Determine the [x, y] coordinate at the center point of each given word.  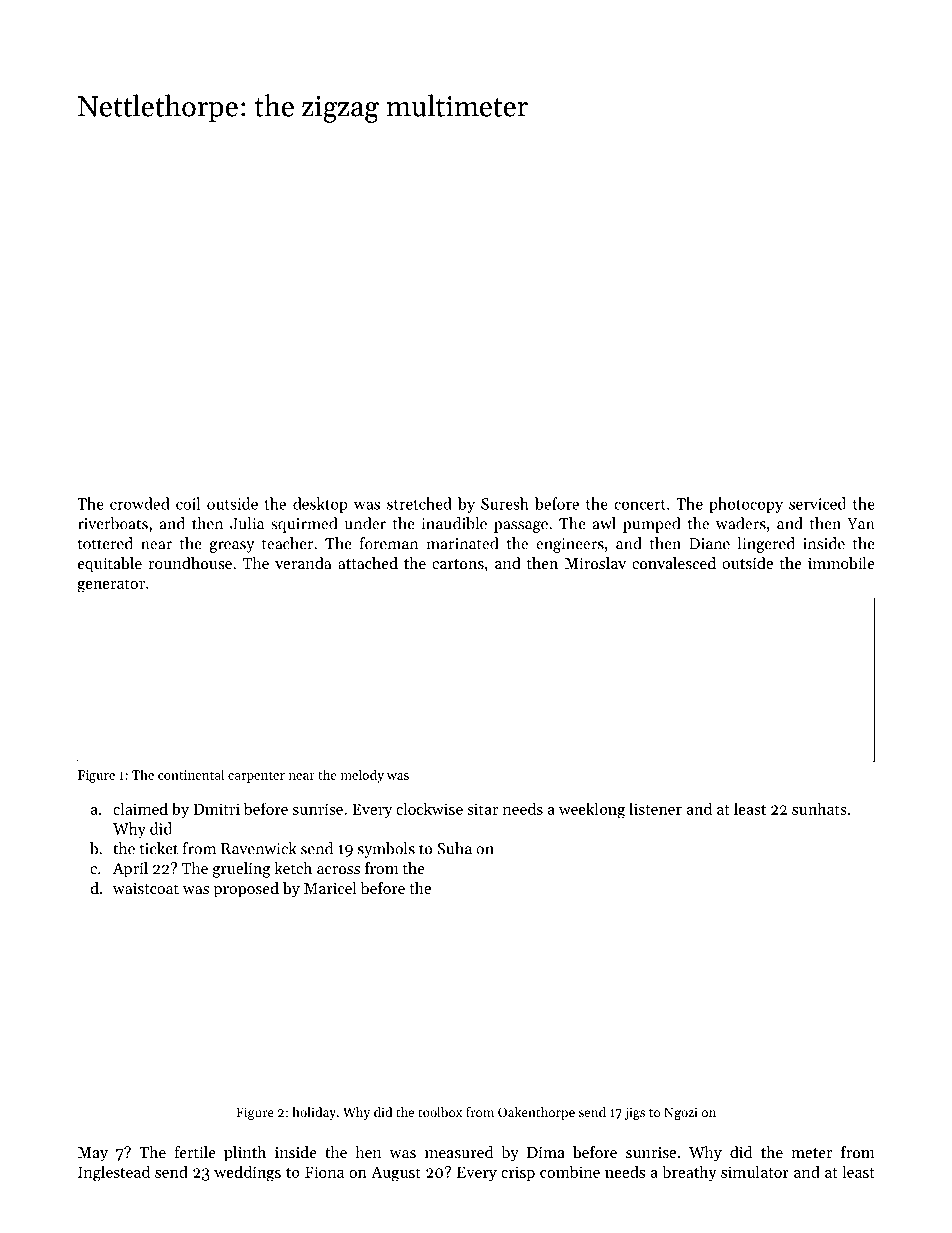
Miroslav [595, 563]
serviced [817, 503]
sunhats [819, 808]
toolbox [440, 1112]
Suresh [505, 503]
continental [191, 774]
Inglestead [114, 1173]
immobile [841, 563]
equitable [110, 565]
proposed [246, 890]
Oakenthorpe [536, 1113]
